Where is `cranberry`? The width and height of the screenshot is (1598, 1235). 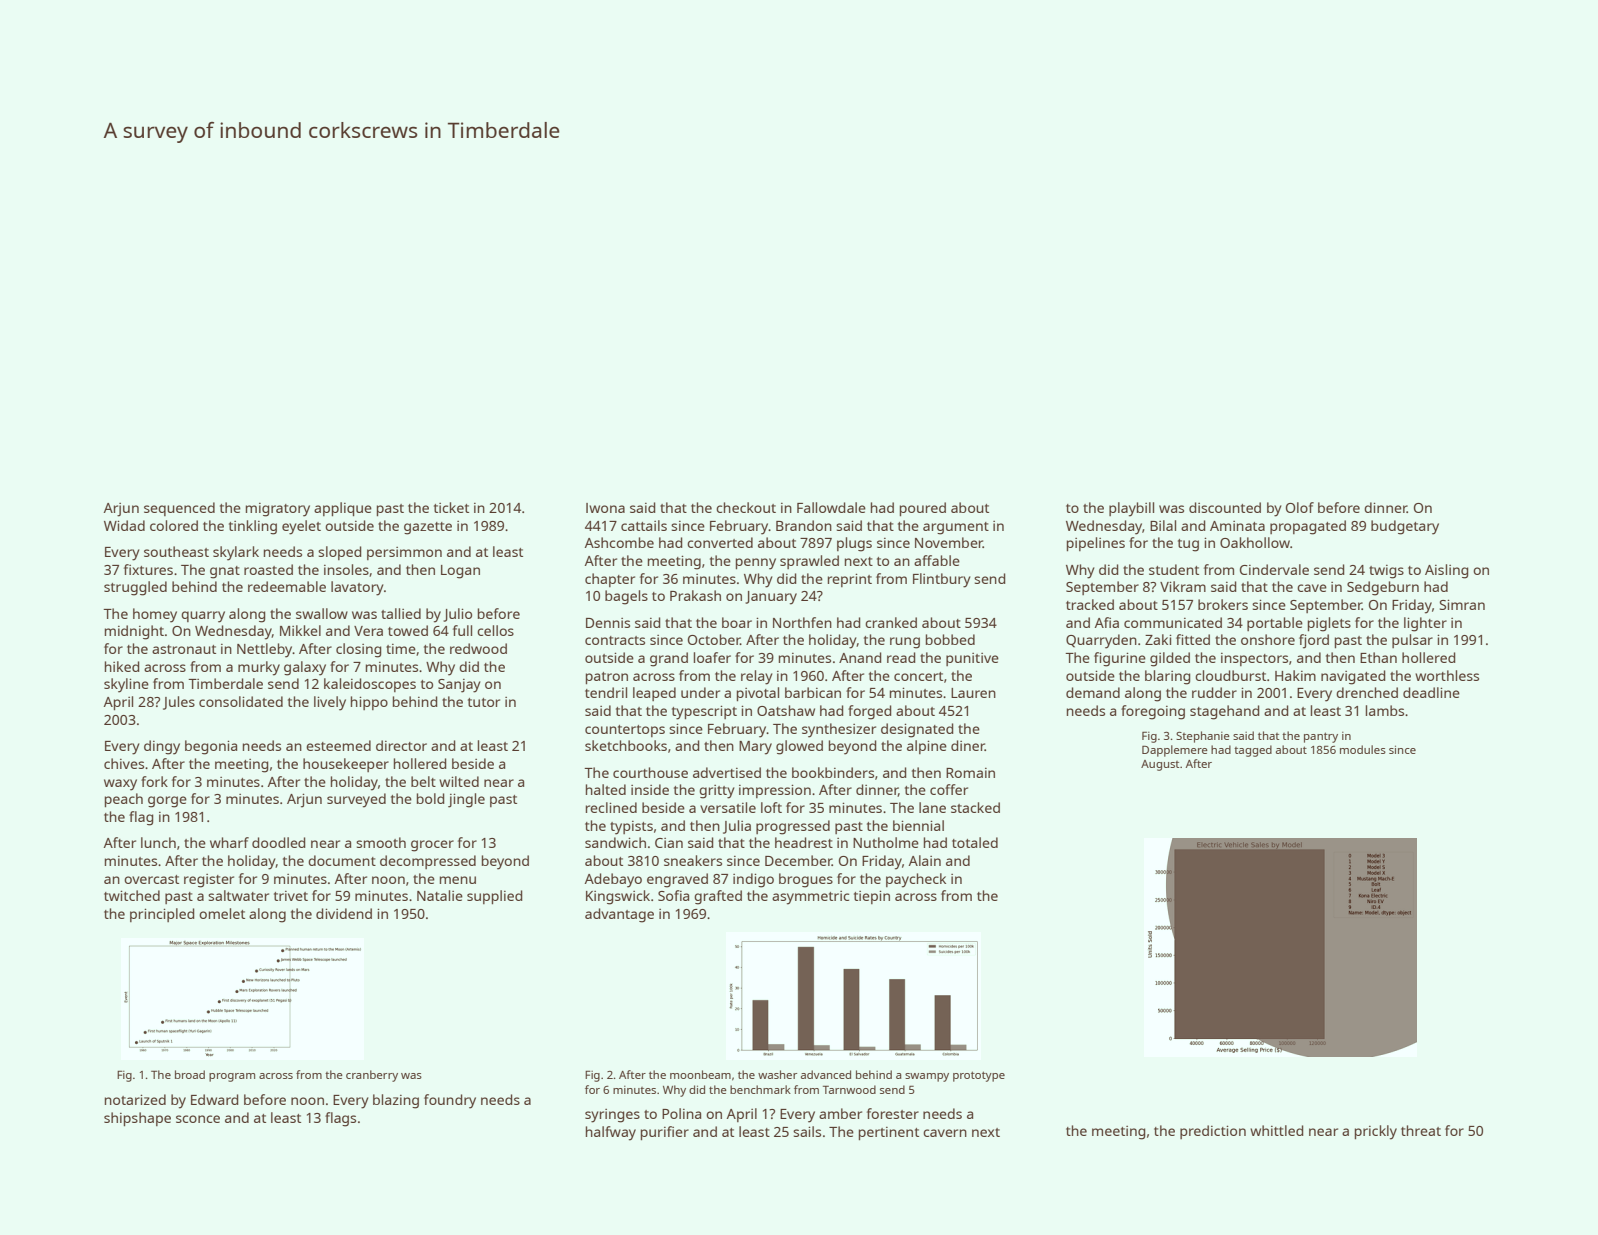
cranberry is located at coordinates (372, 1076).
